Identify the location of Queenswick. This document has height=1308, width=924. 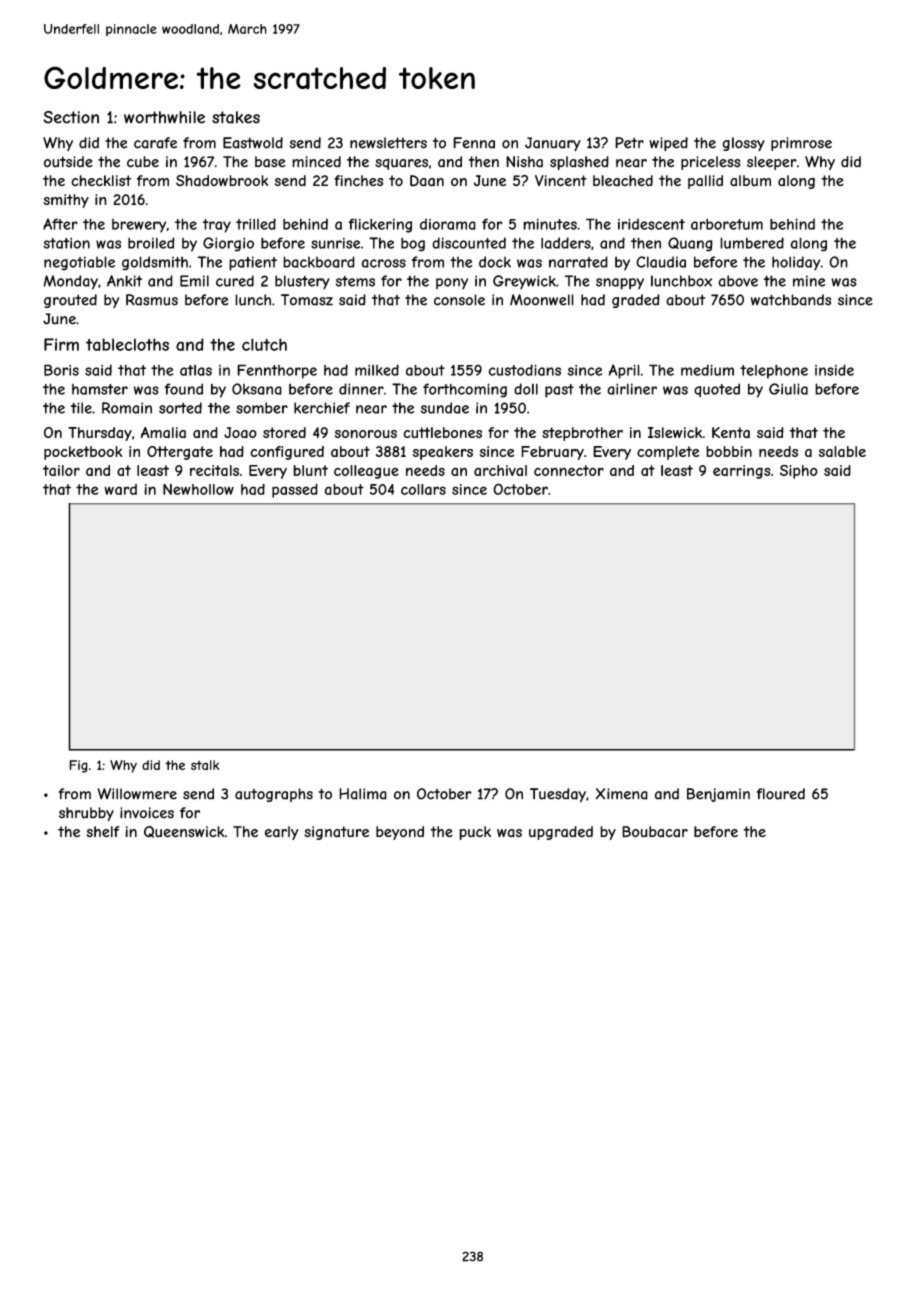
(184, 832).
